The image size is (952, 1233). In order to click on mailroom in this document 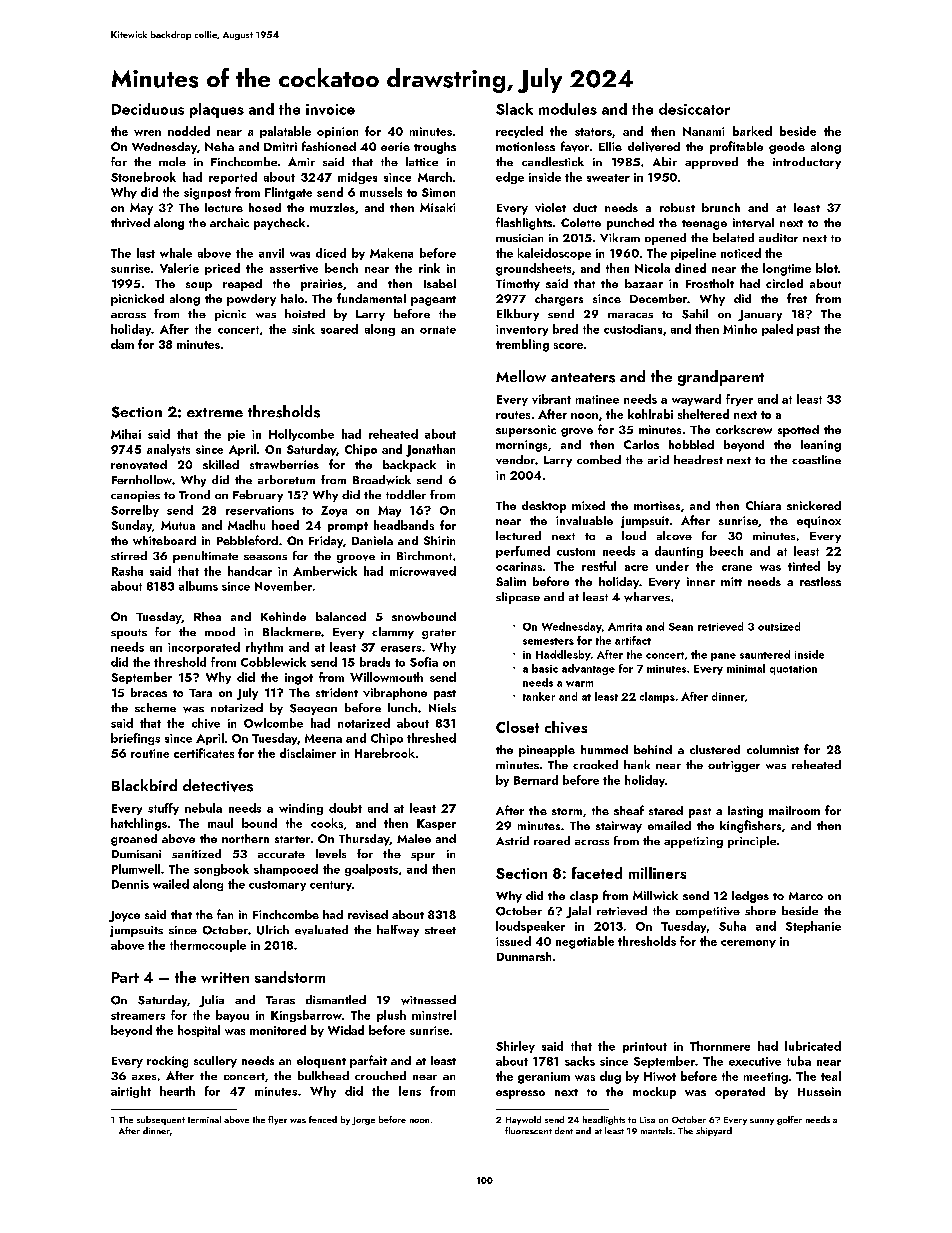, I will do `click(794, 810)`.
